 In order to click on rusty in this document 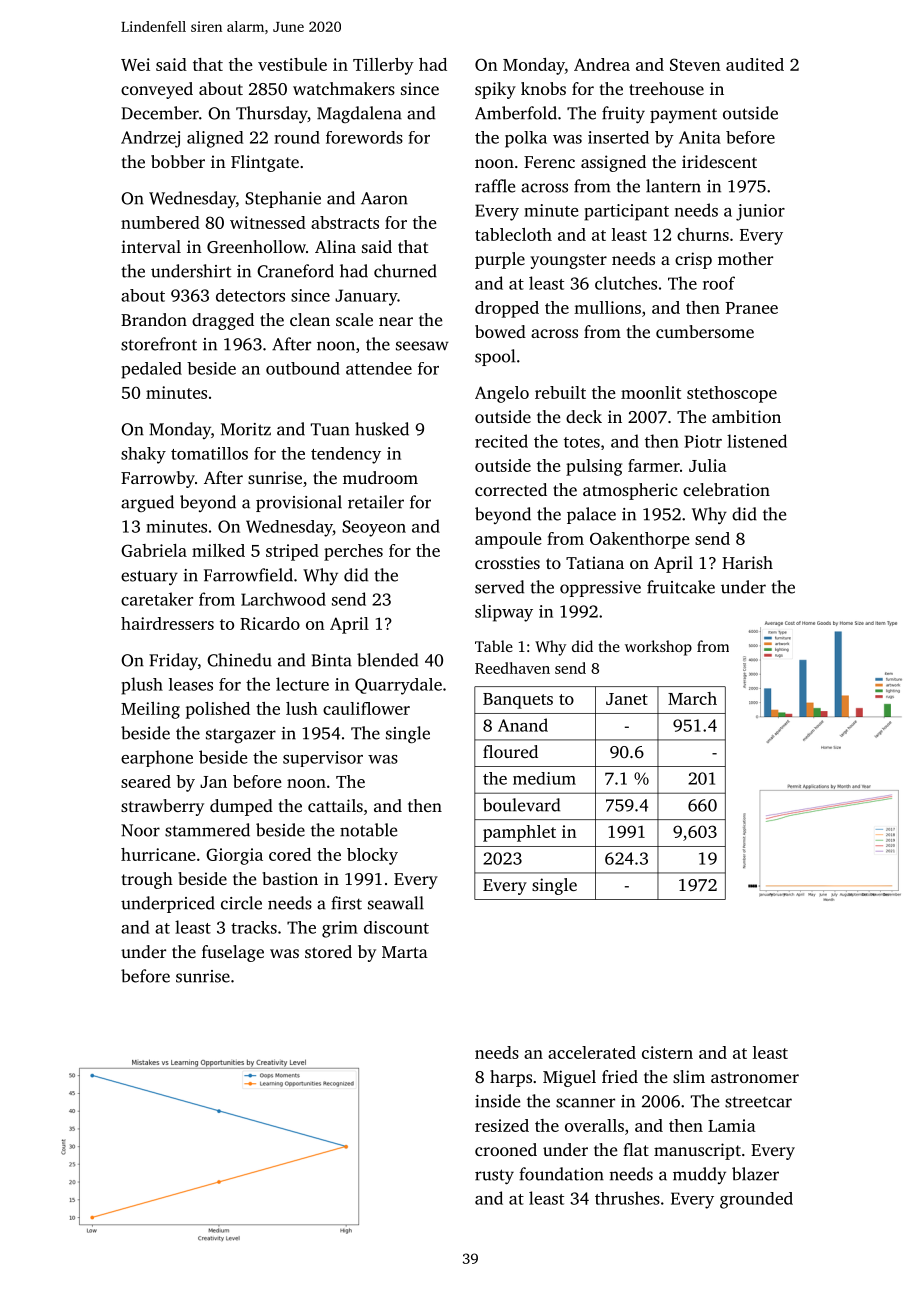, I will do `click(494, 1176)`.
